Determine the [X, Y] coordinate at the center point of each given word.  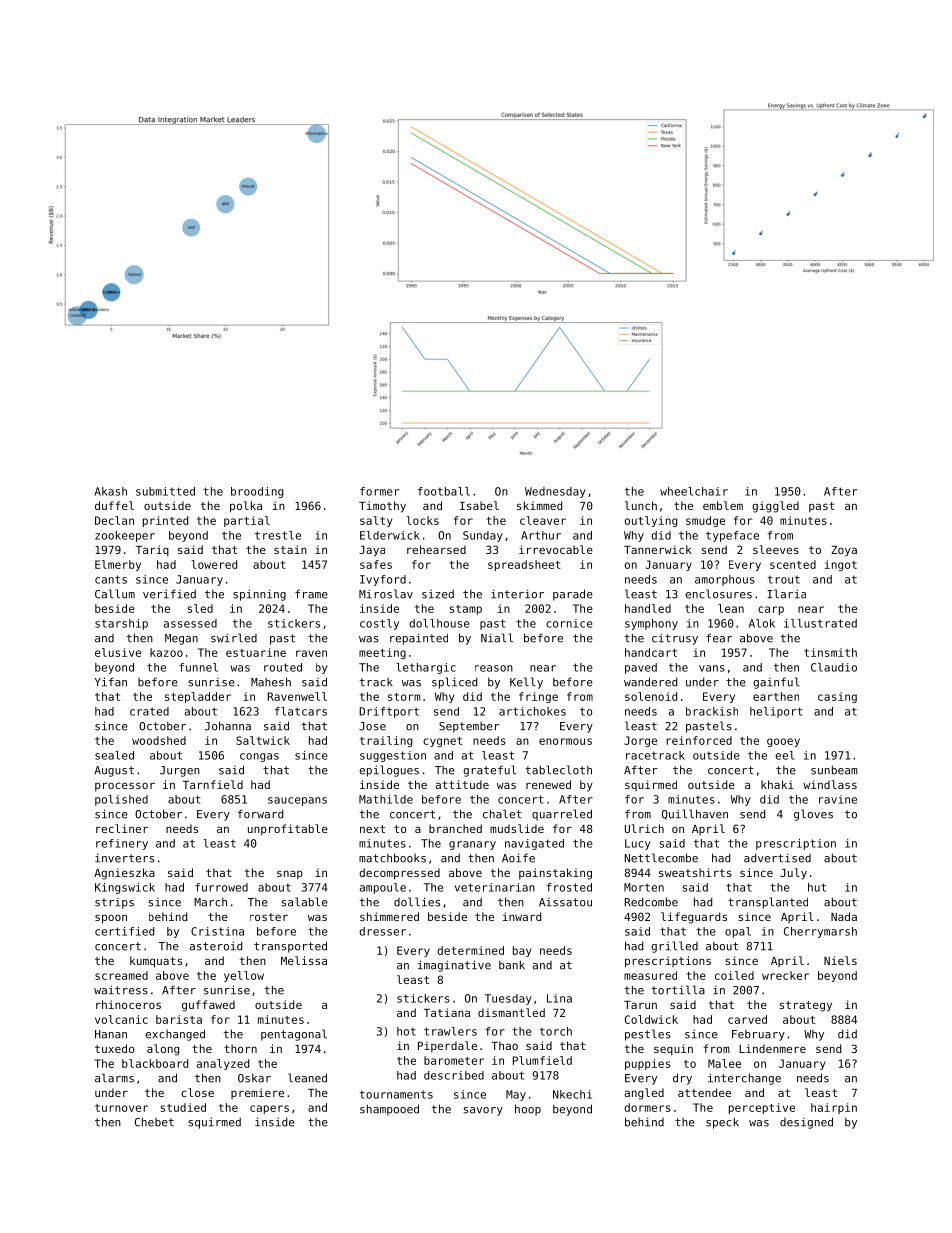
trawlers [450, 1031]
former [379, 491]
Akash [111, 491]
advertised [777, 858]
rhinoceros [128, 1004]
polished [121, 800]
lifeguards [694, 918]
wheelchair [694, 491]
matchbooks [392, 858]
